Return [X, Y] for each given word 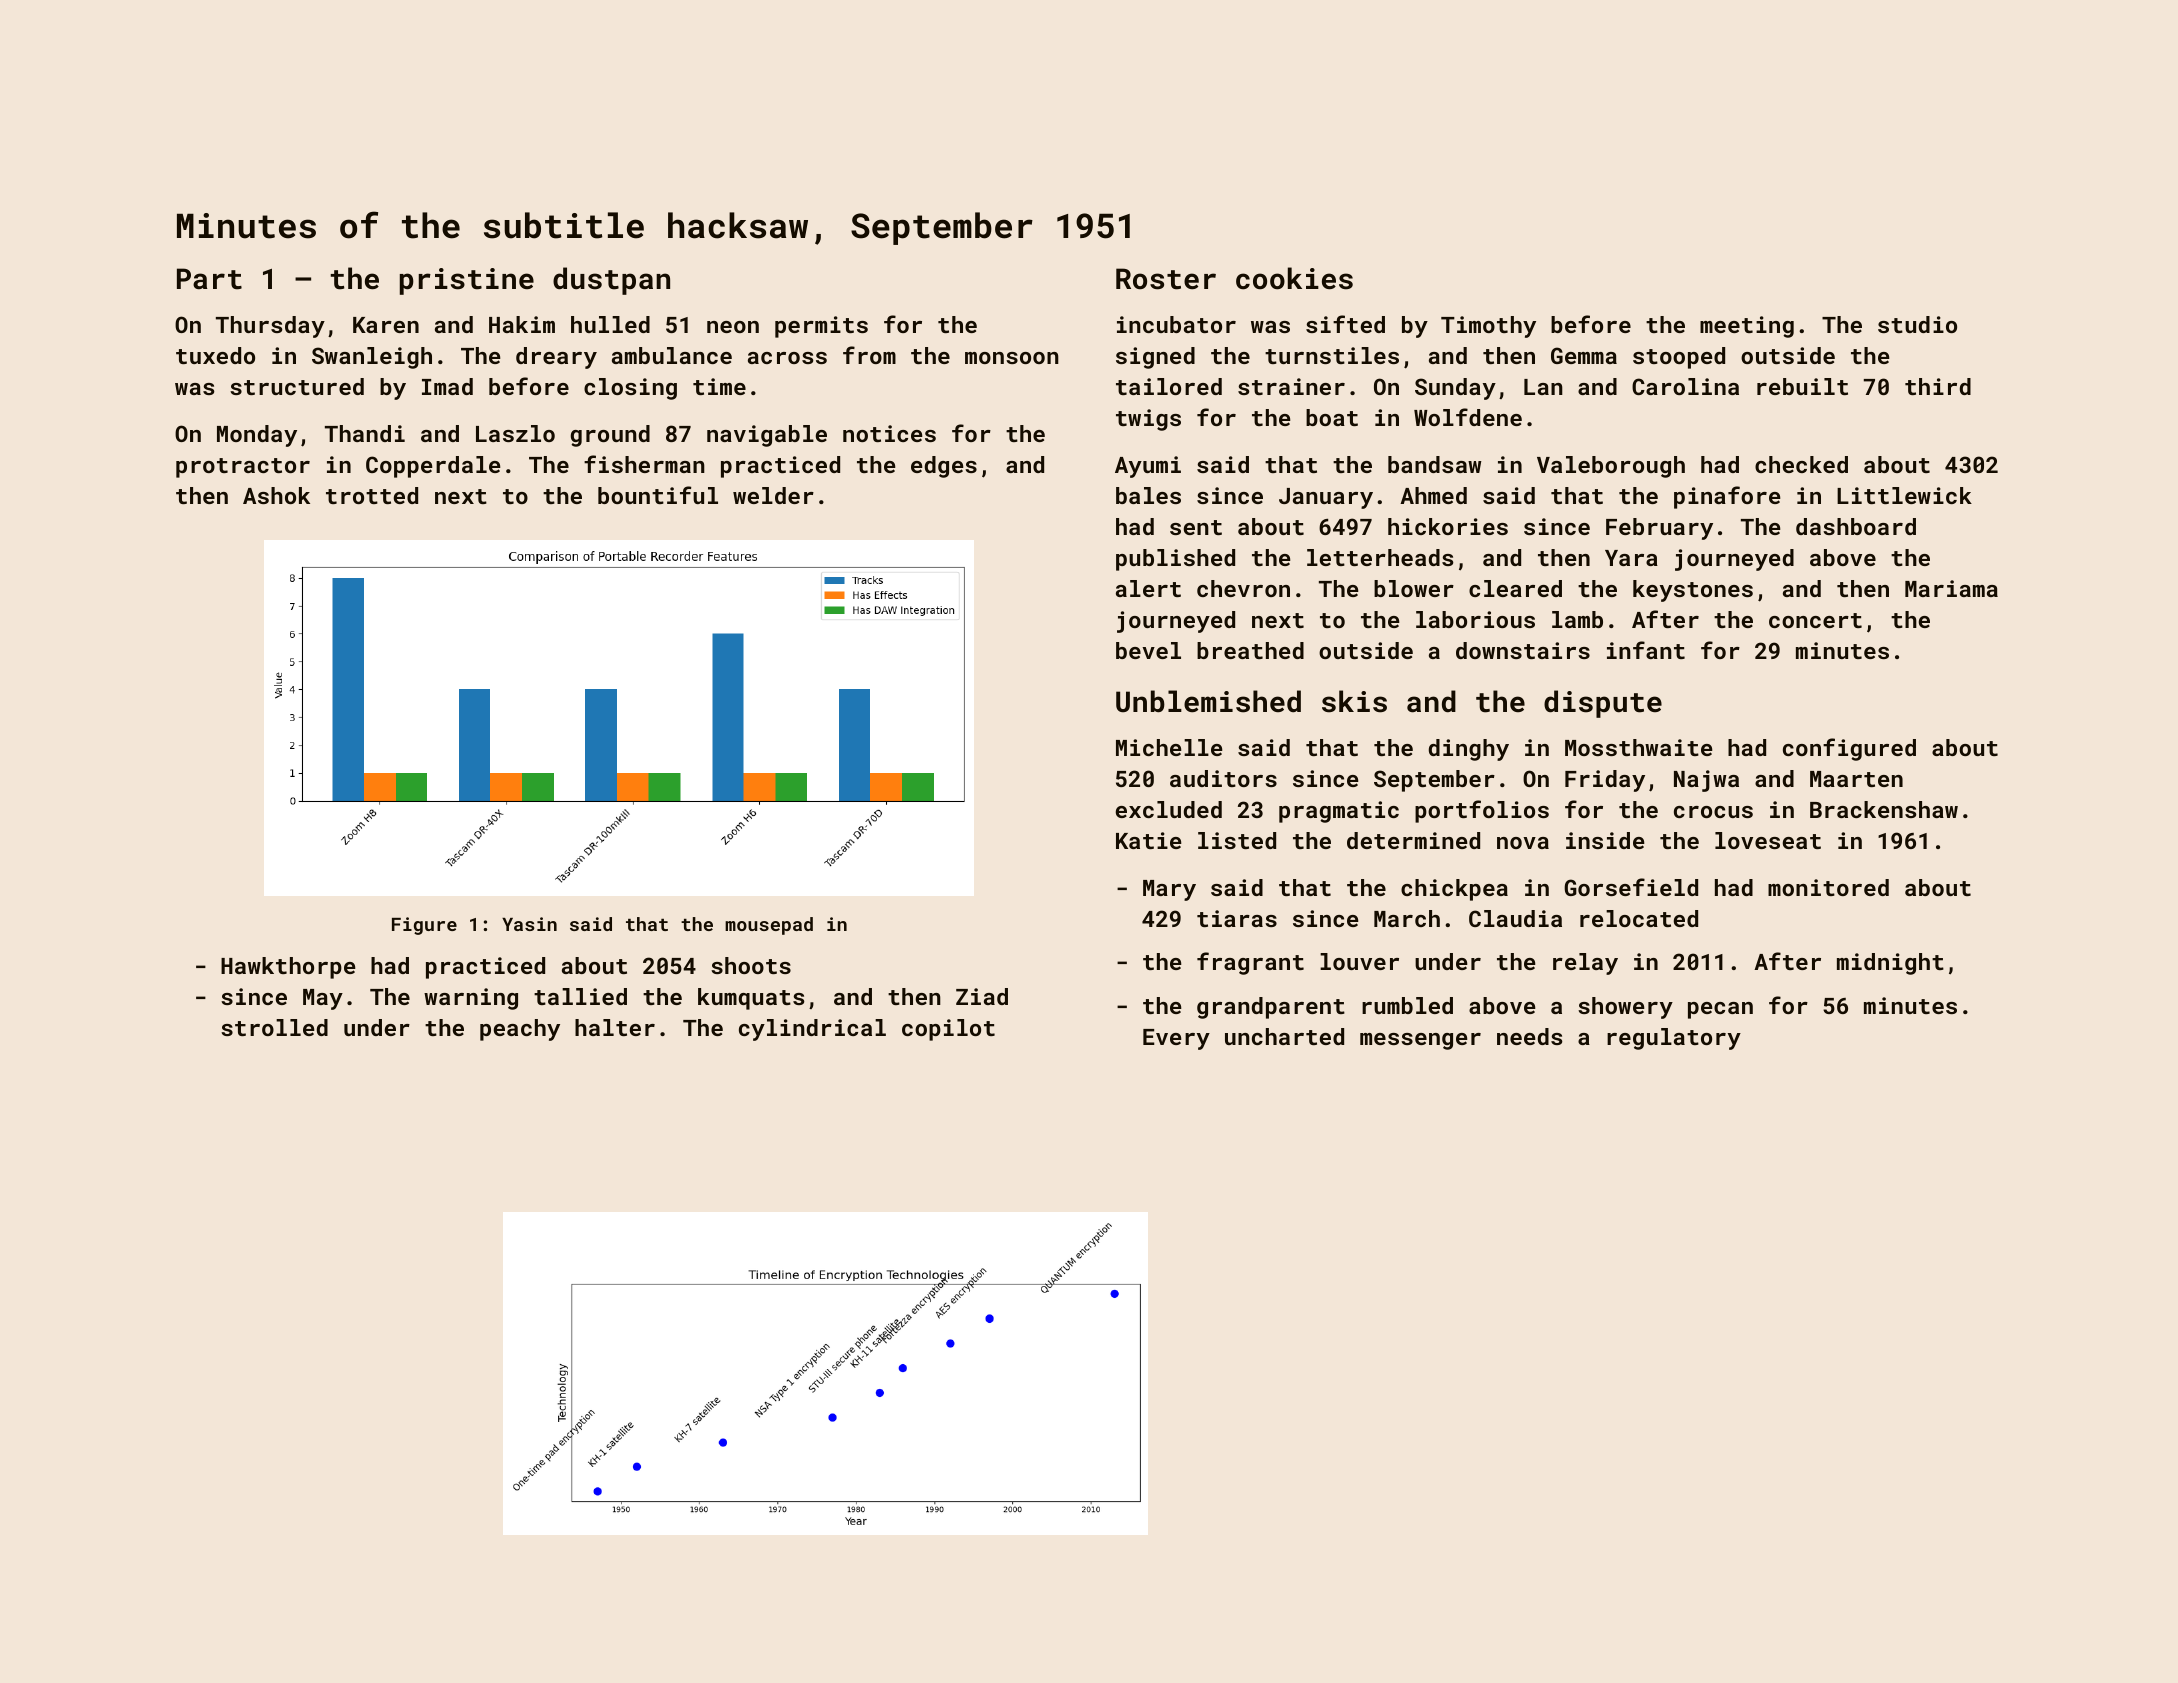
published [1175, 560]
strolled [274, 1027]
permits [821, 327]
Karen [386, 325]
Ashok [276, 495]
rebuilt [1802, 386]
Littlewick [1904, 495]
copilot [948, 1030]
